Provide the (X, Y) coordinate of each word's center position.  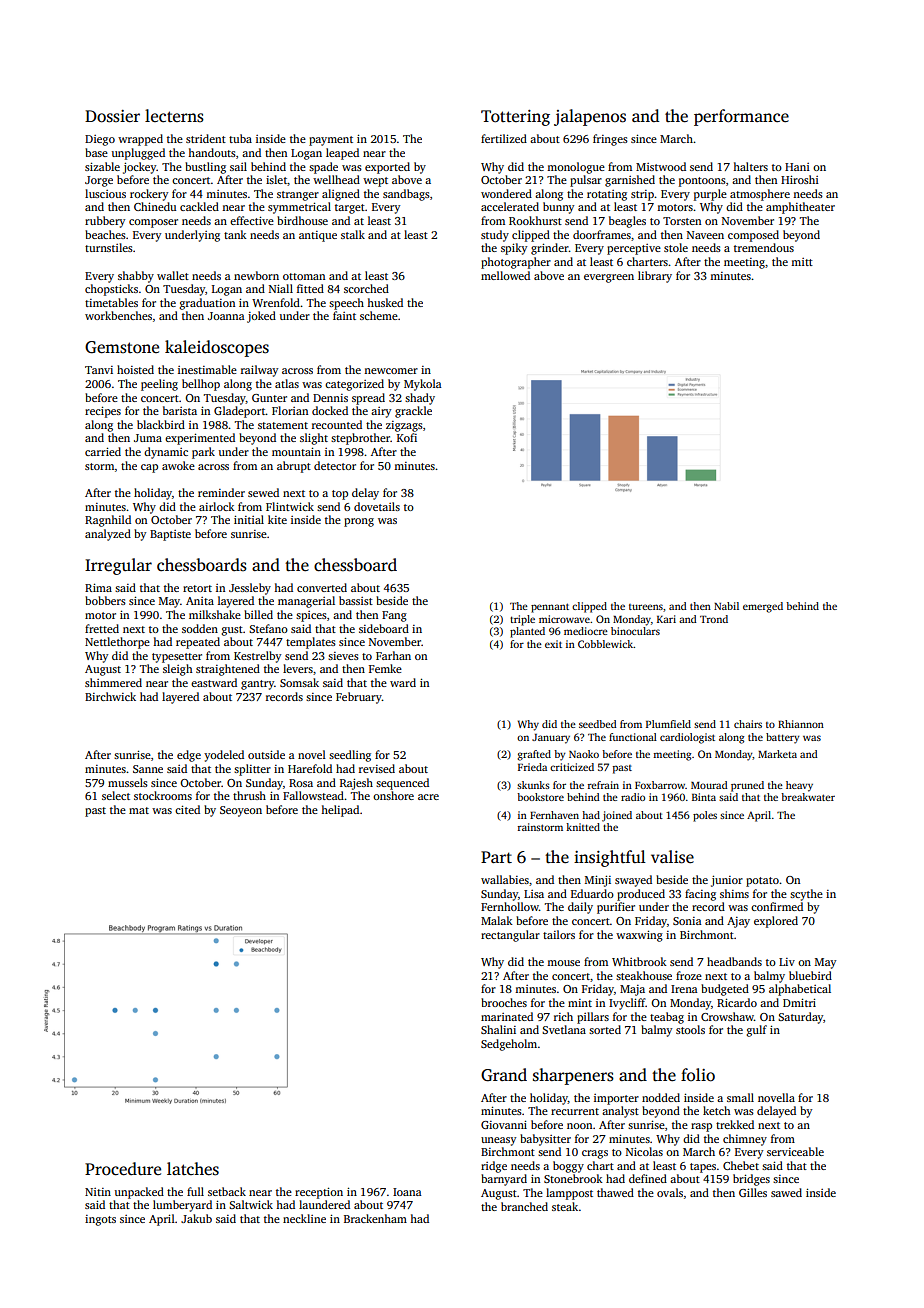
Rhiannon (801, 724)
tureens (646, 607)
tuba (240, 138)
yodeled (224, 756)
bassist (356, 600)
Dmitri (799, 1002)
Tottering (515, 118)
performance (741, 117)
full (195, 1191)
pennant (550, 608)
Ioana (407, 1192)
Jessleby (250, 589)
